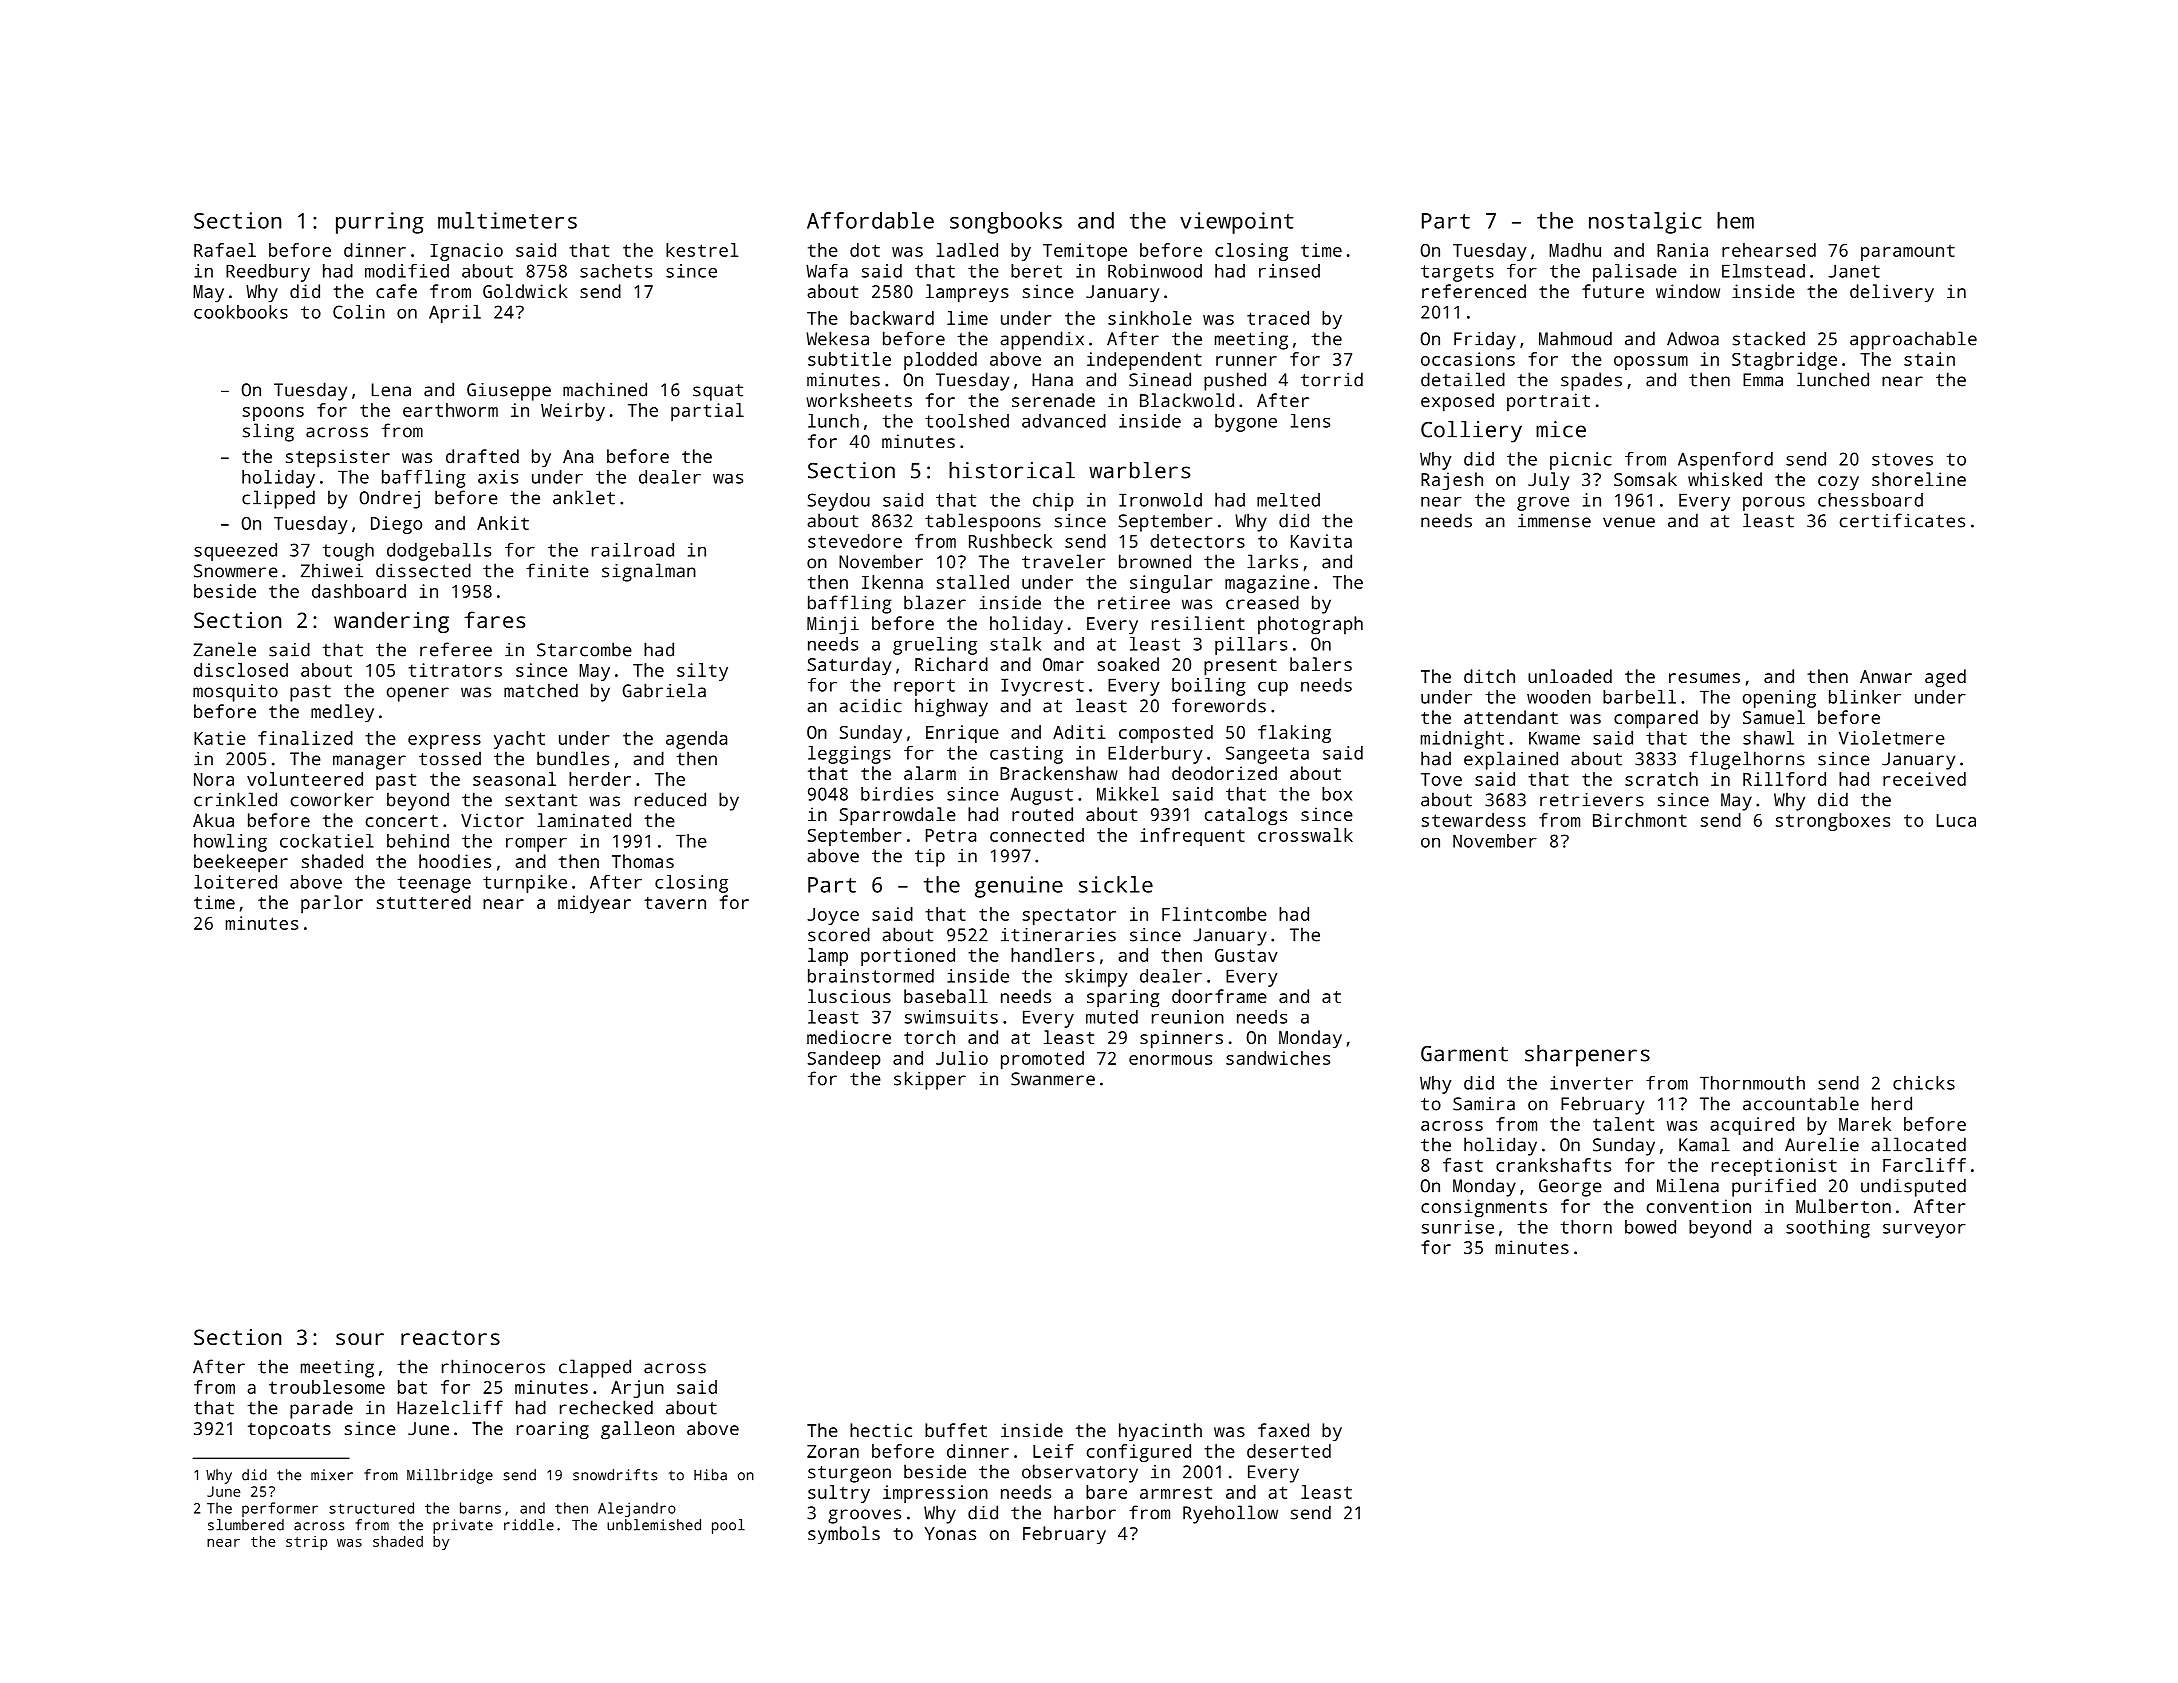  What do you see at coordinates (380, 223) in the document?
I see `purring` at bounding box center [380, 223].
